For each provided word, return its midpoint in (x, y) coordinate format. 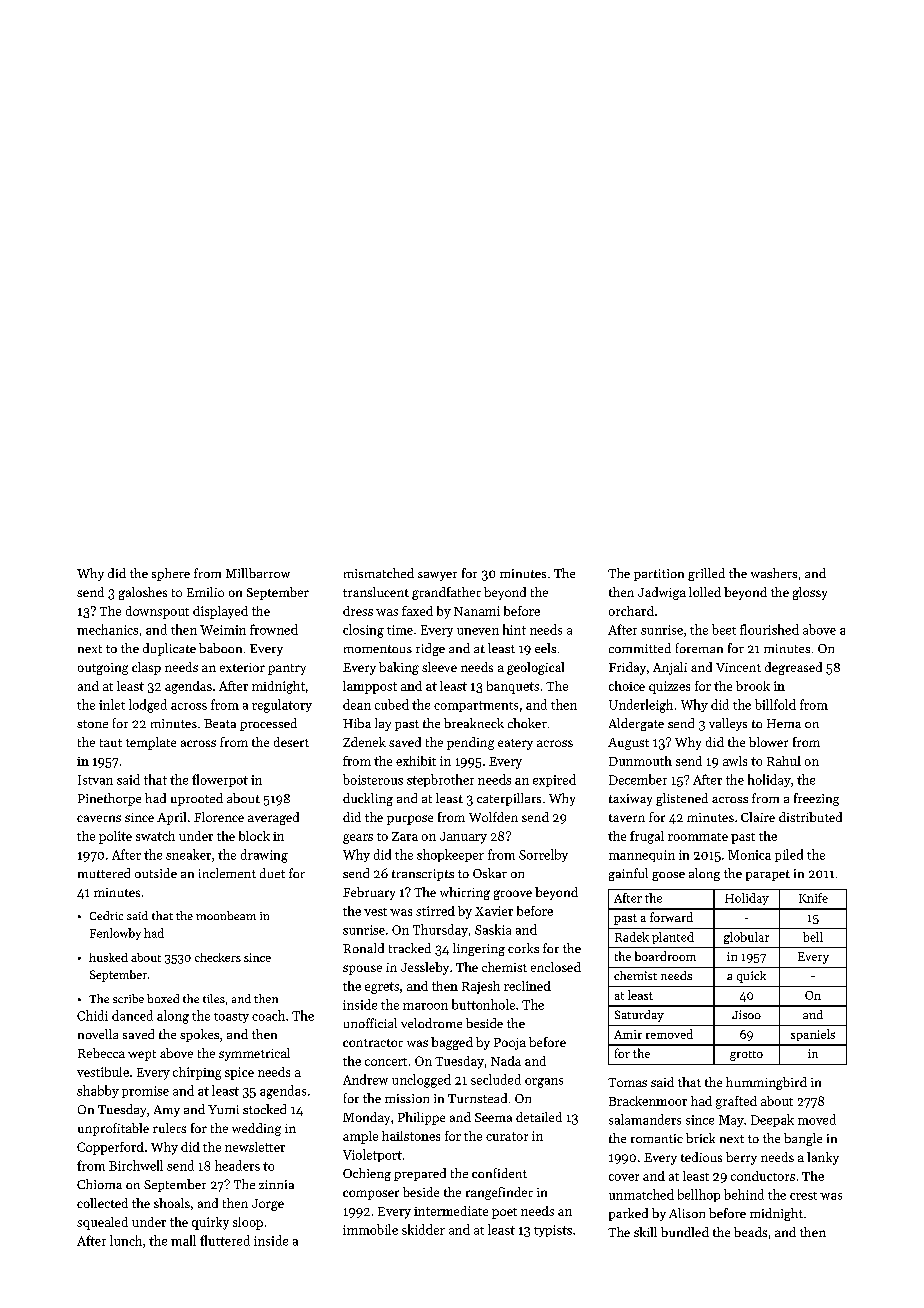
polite (115, 837)
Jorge (268, 1205)
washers (774, 573)
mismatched (379, 573)
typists (553, 1231)
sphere (171, 574)
